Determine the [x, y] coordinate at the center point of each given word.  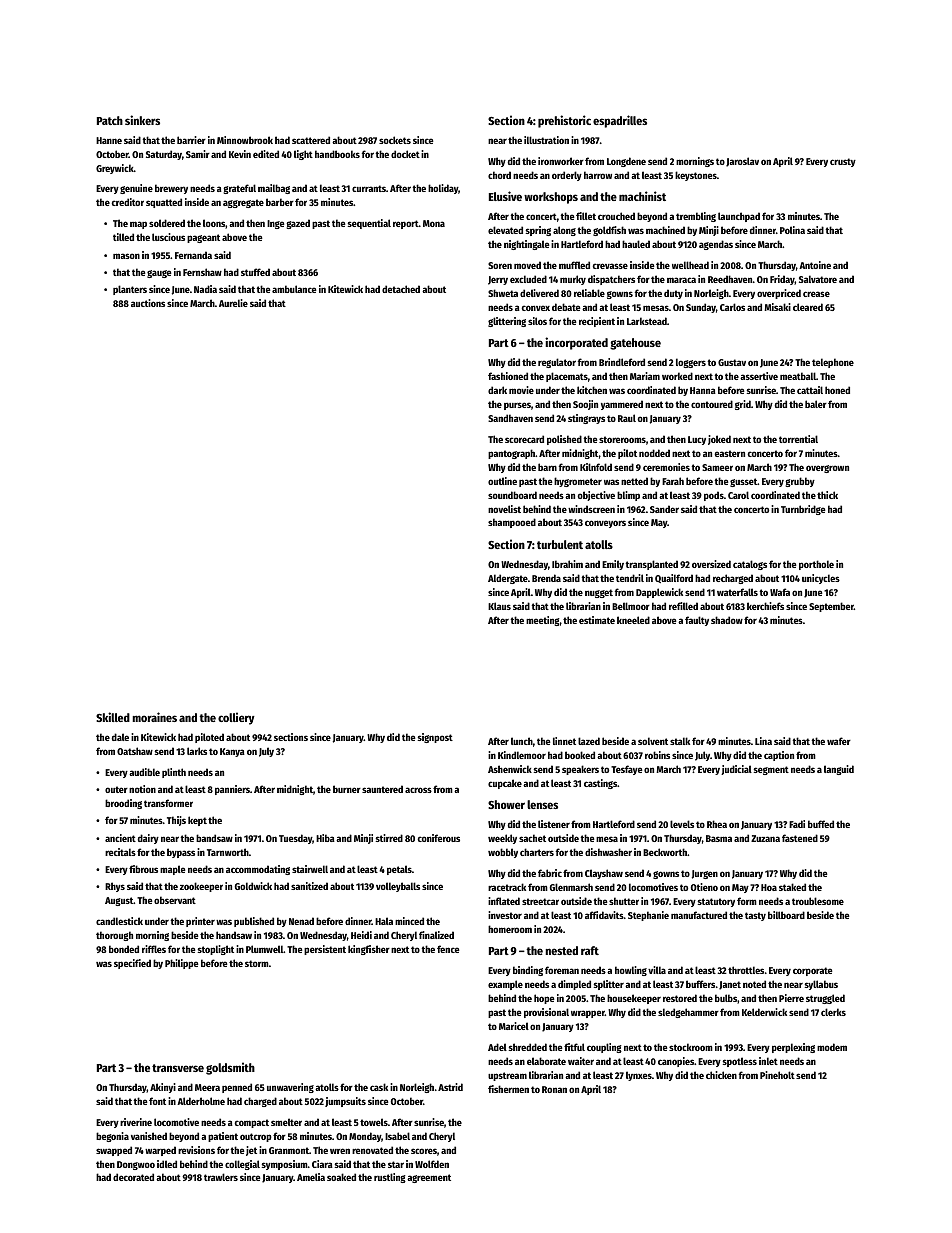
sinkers [142, 120]
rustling [390, 1178]
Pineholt [777, 1075]
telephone [833, 363]
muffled [574, 265]
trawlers [221, 1177]
